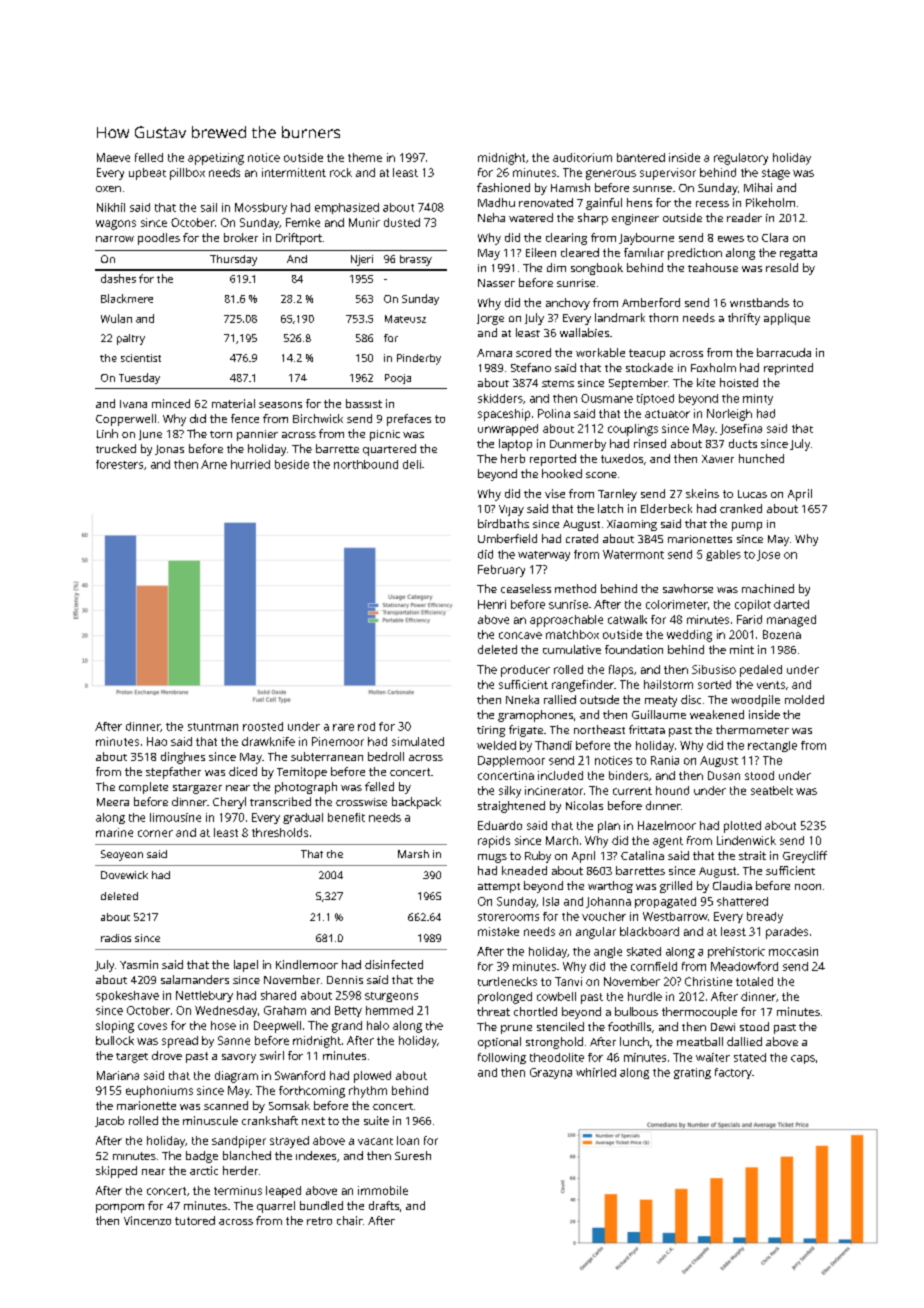 The image size is (924, 1308). I want to click on foresters, so click(119, 464).
